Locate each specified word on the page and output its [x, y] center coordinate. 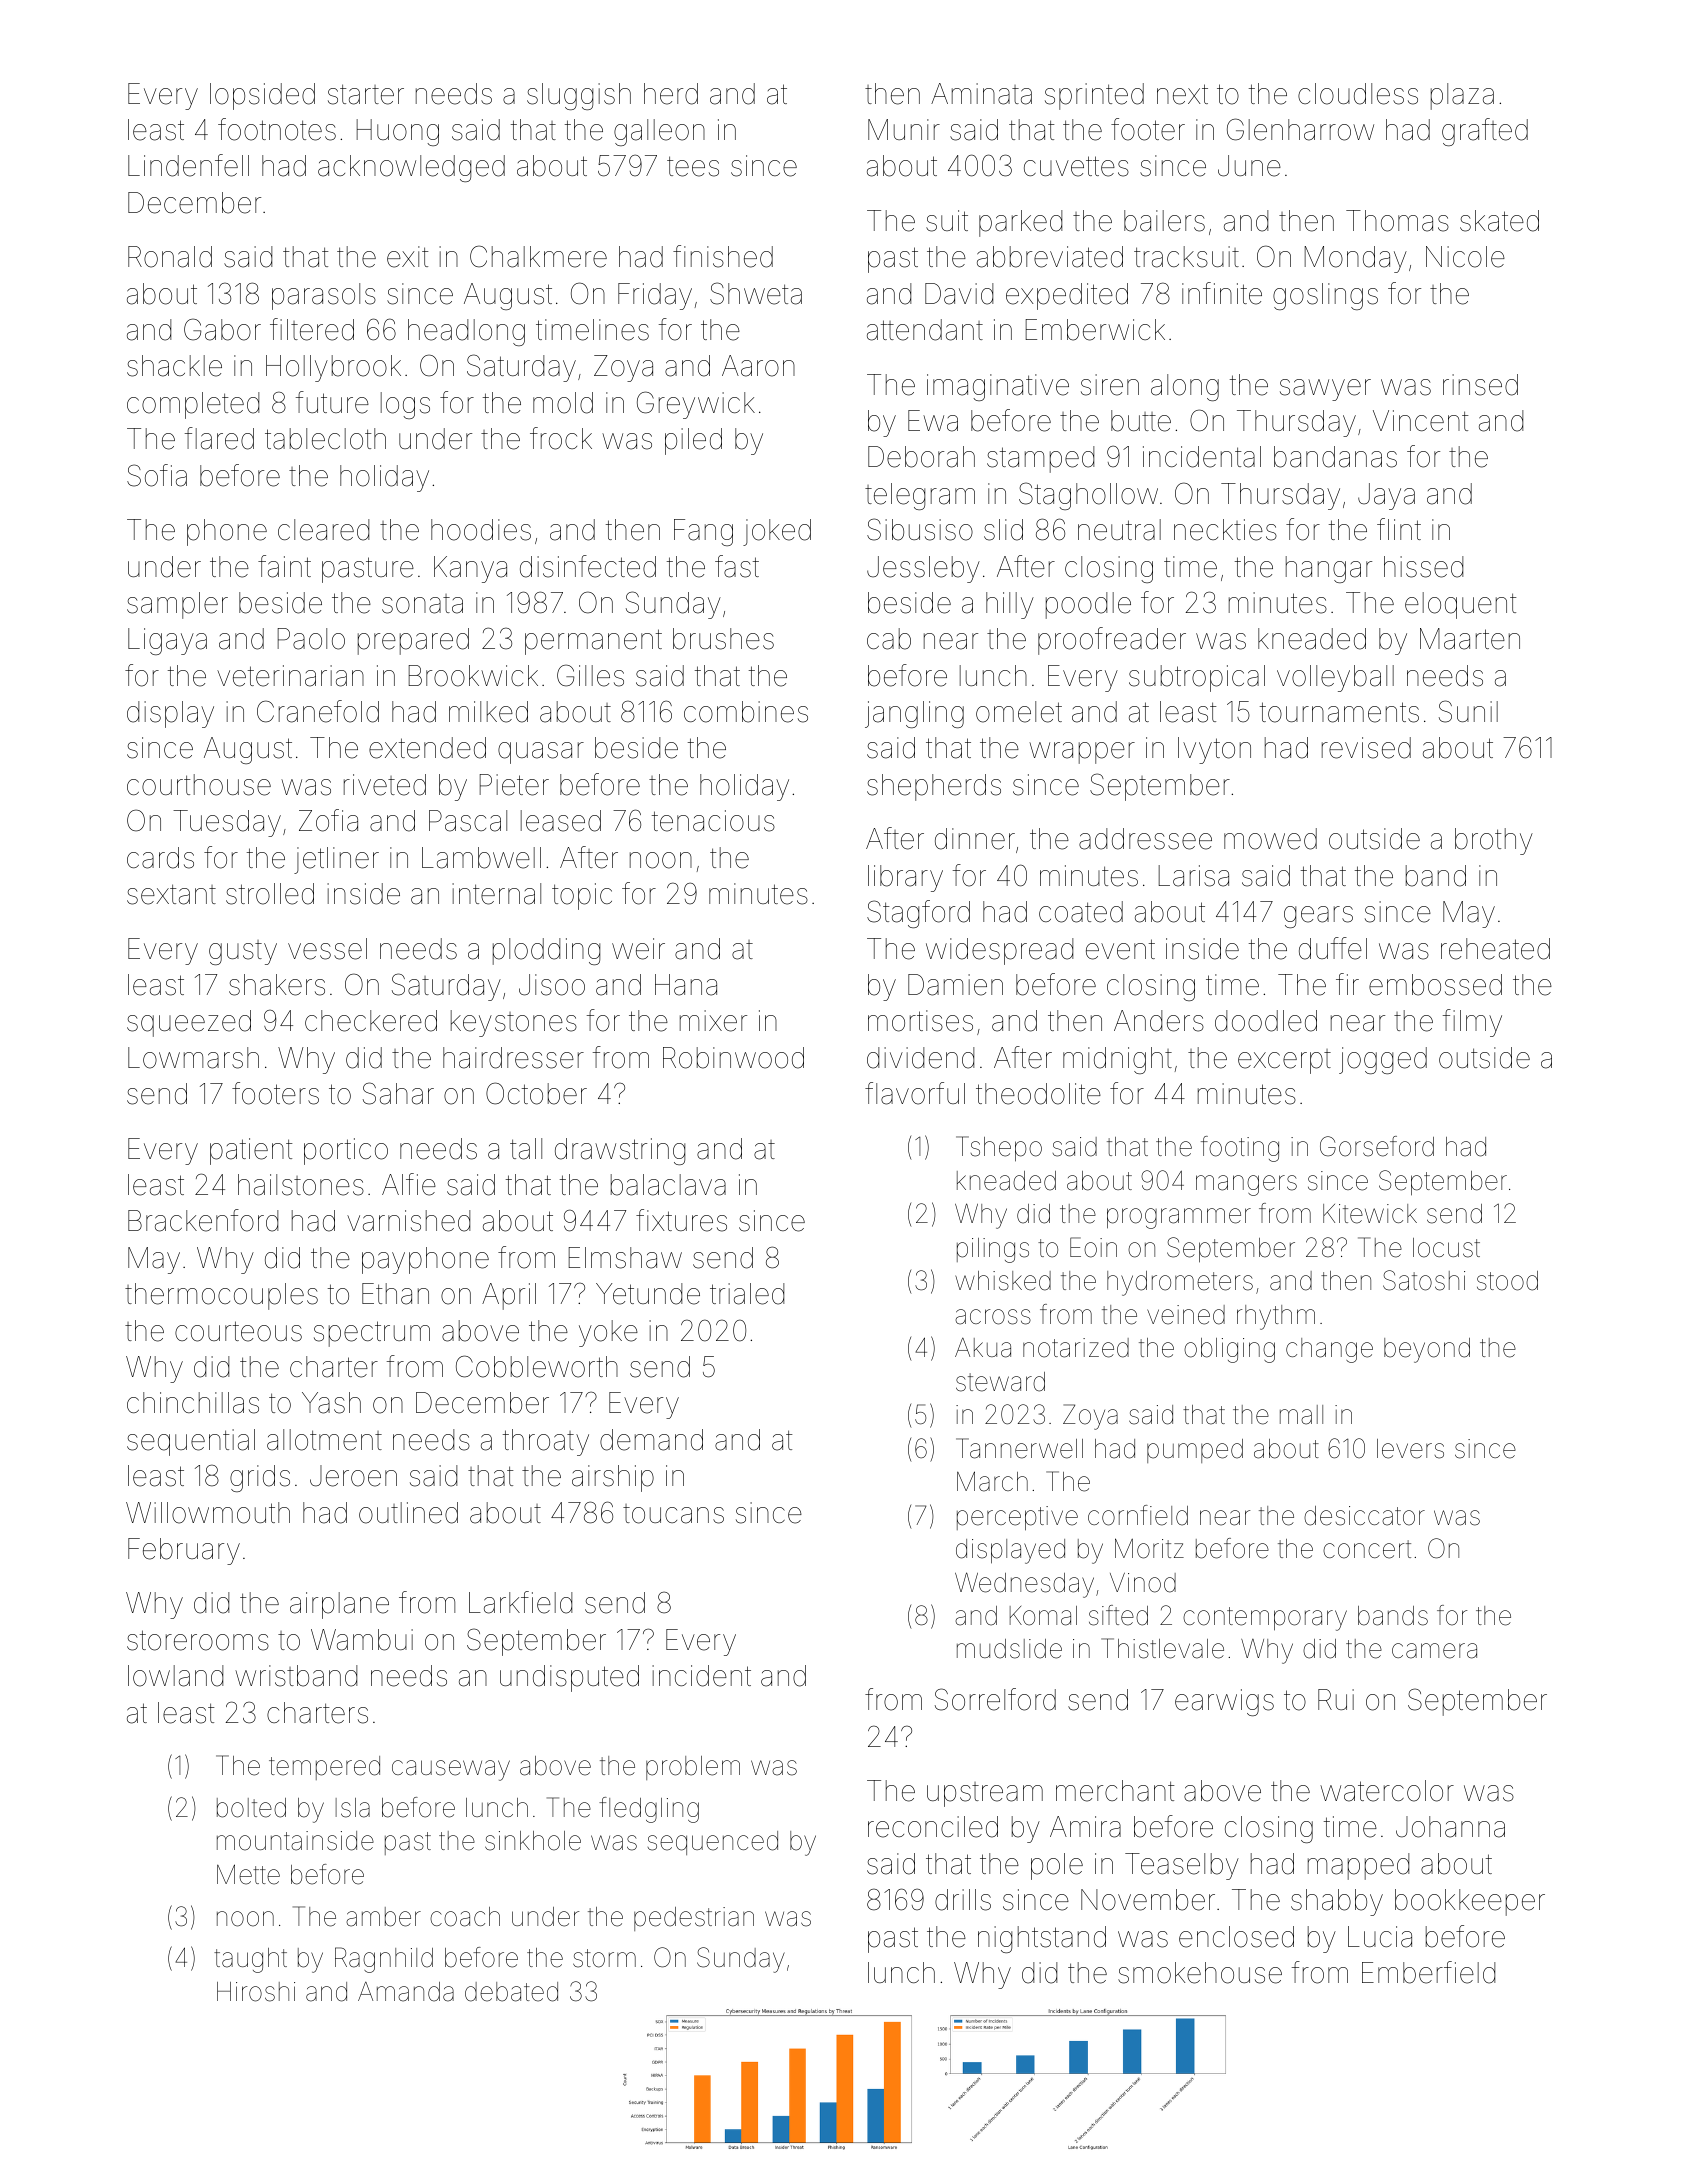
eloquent [1460, 605]
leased [561, 821]
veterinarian [290, 676]
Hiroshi [256, 1992]
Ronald [170, 257]
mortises [920, 1021]
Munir [904, 129]
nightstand [1042, 1939]
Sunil [1468, 711]
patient [251, 1151]
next [1182, 94]
